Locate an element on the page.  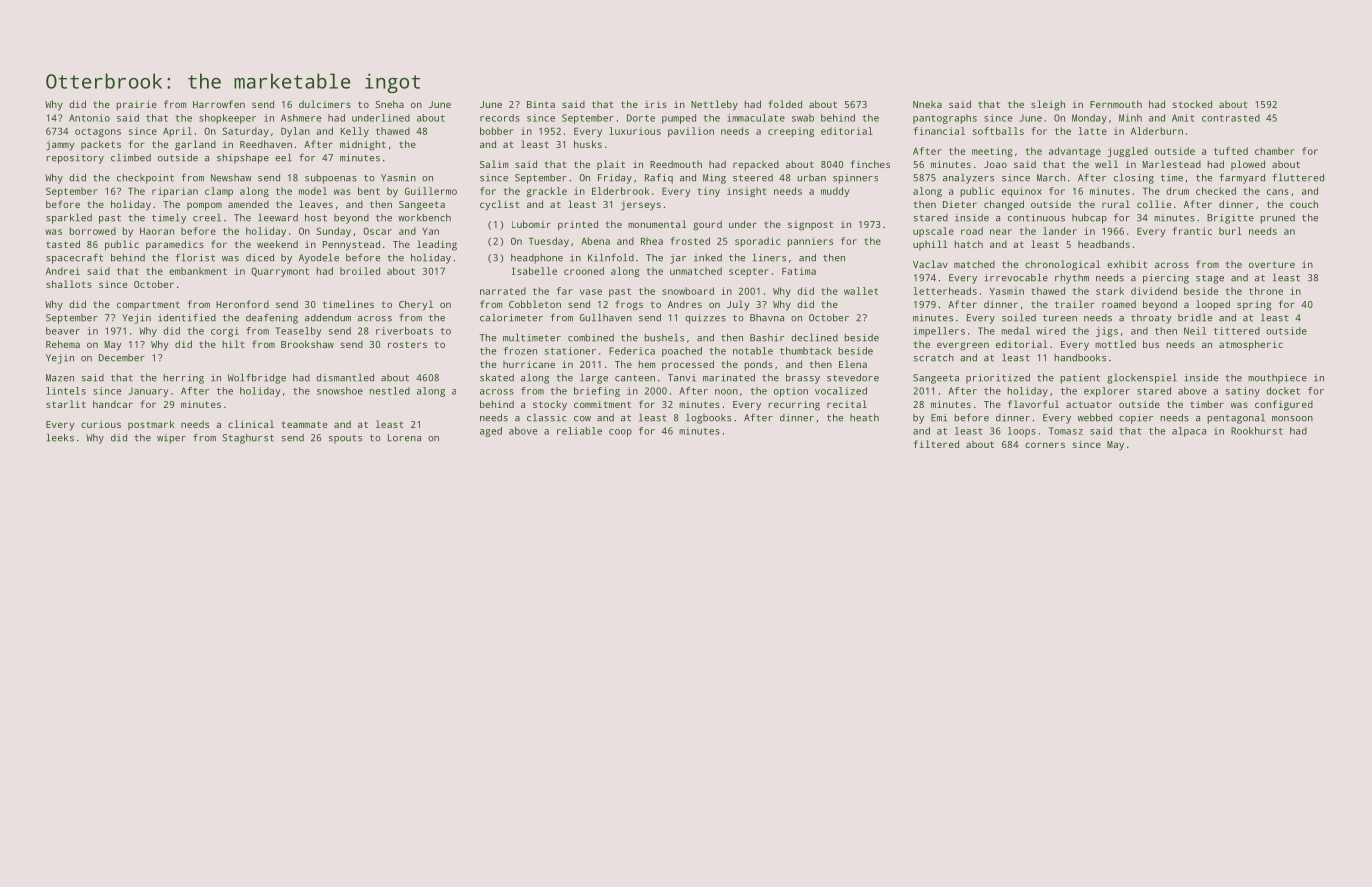
weekend is located at coordinates (277, 244).
